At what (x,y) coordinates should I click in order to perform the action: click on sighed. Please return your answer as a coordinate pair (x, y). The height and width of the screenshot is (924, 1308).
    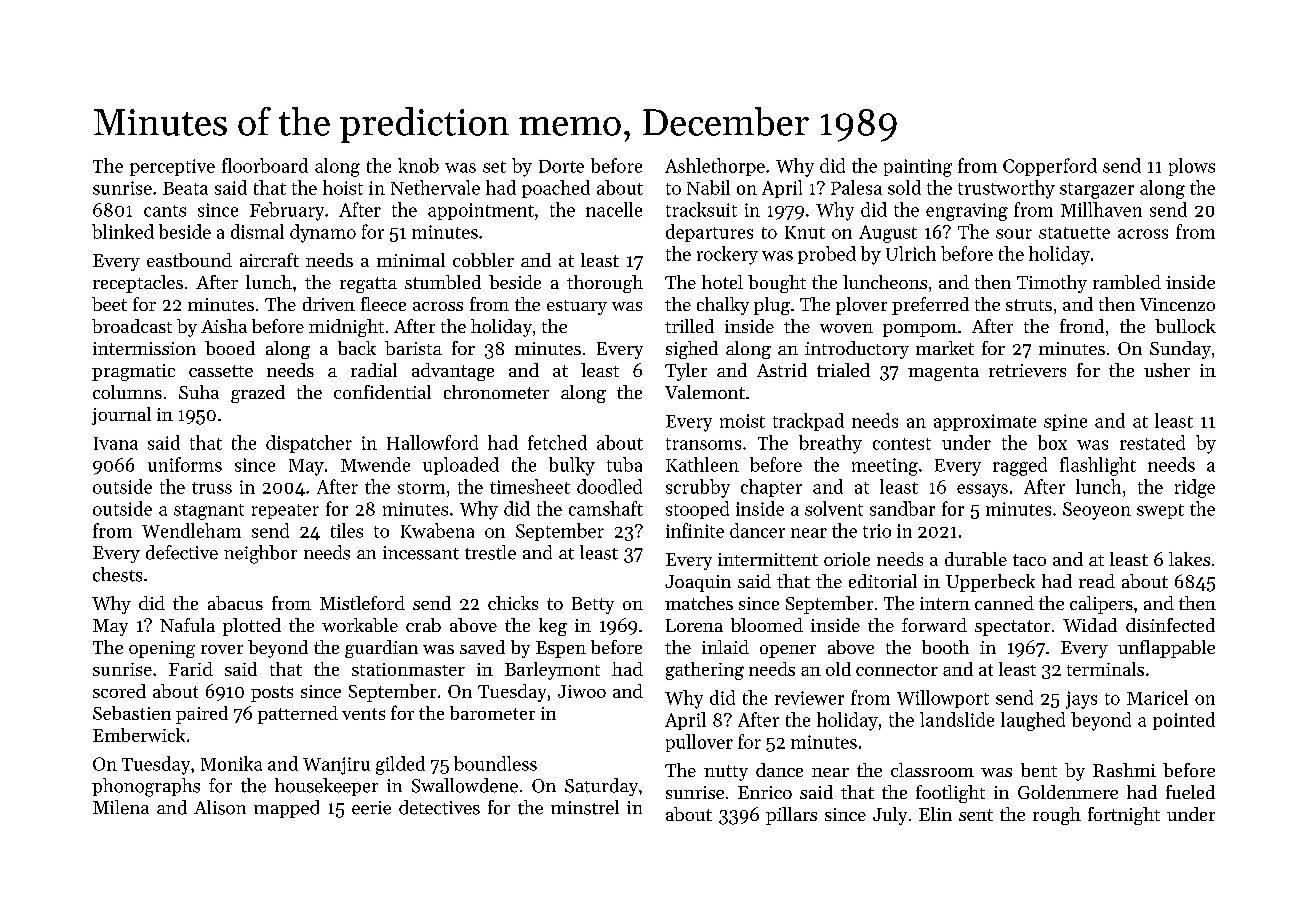
    Looking at the image, I should click on (692, 350).
